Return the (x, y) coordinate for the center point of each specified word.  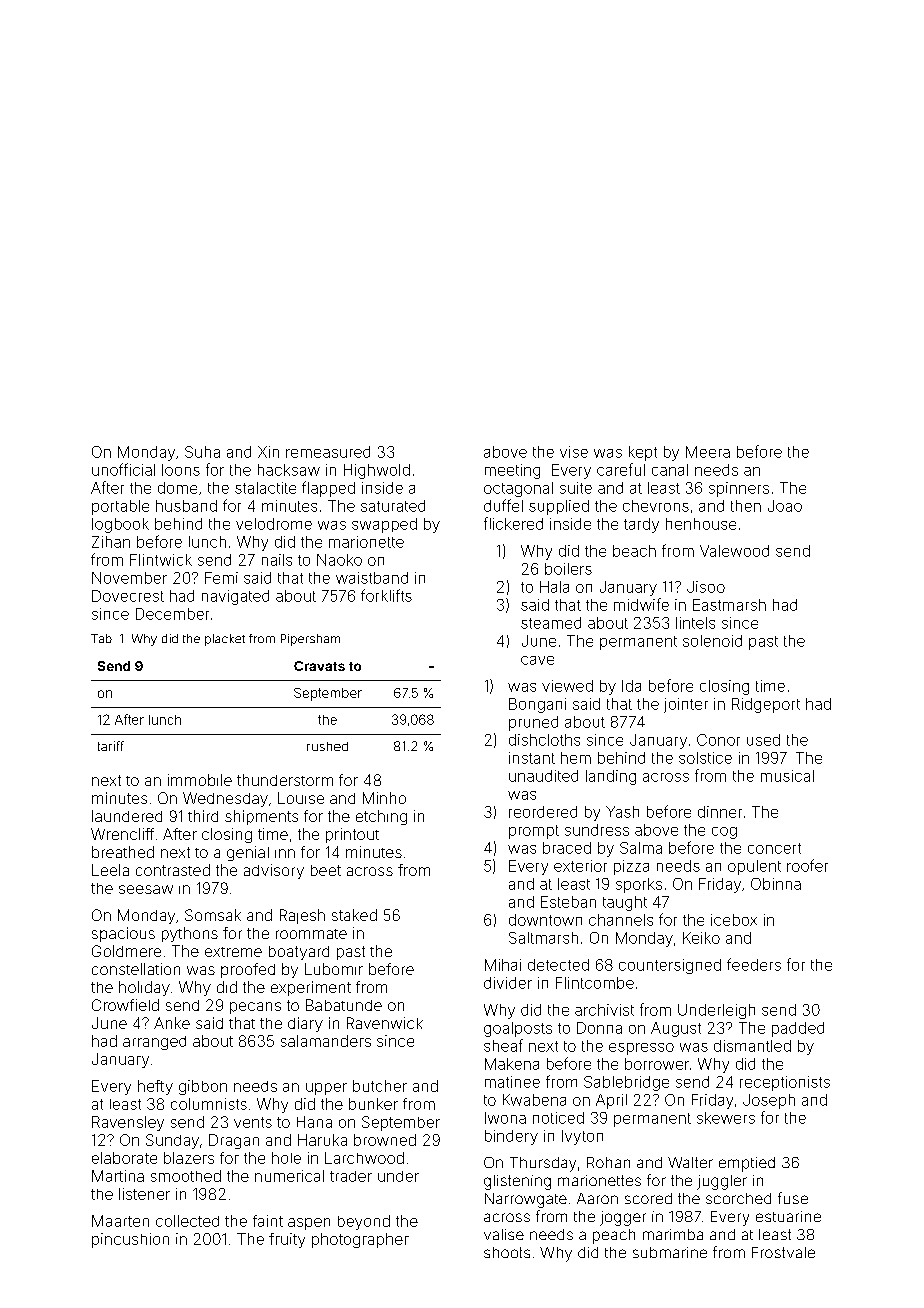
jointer (686, 705)
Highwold (377, 471)
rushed (327, 746)
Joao (785, 506)
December (172, 614)
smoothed (186, 1176)
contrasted (173, 870)
